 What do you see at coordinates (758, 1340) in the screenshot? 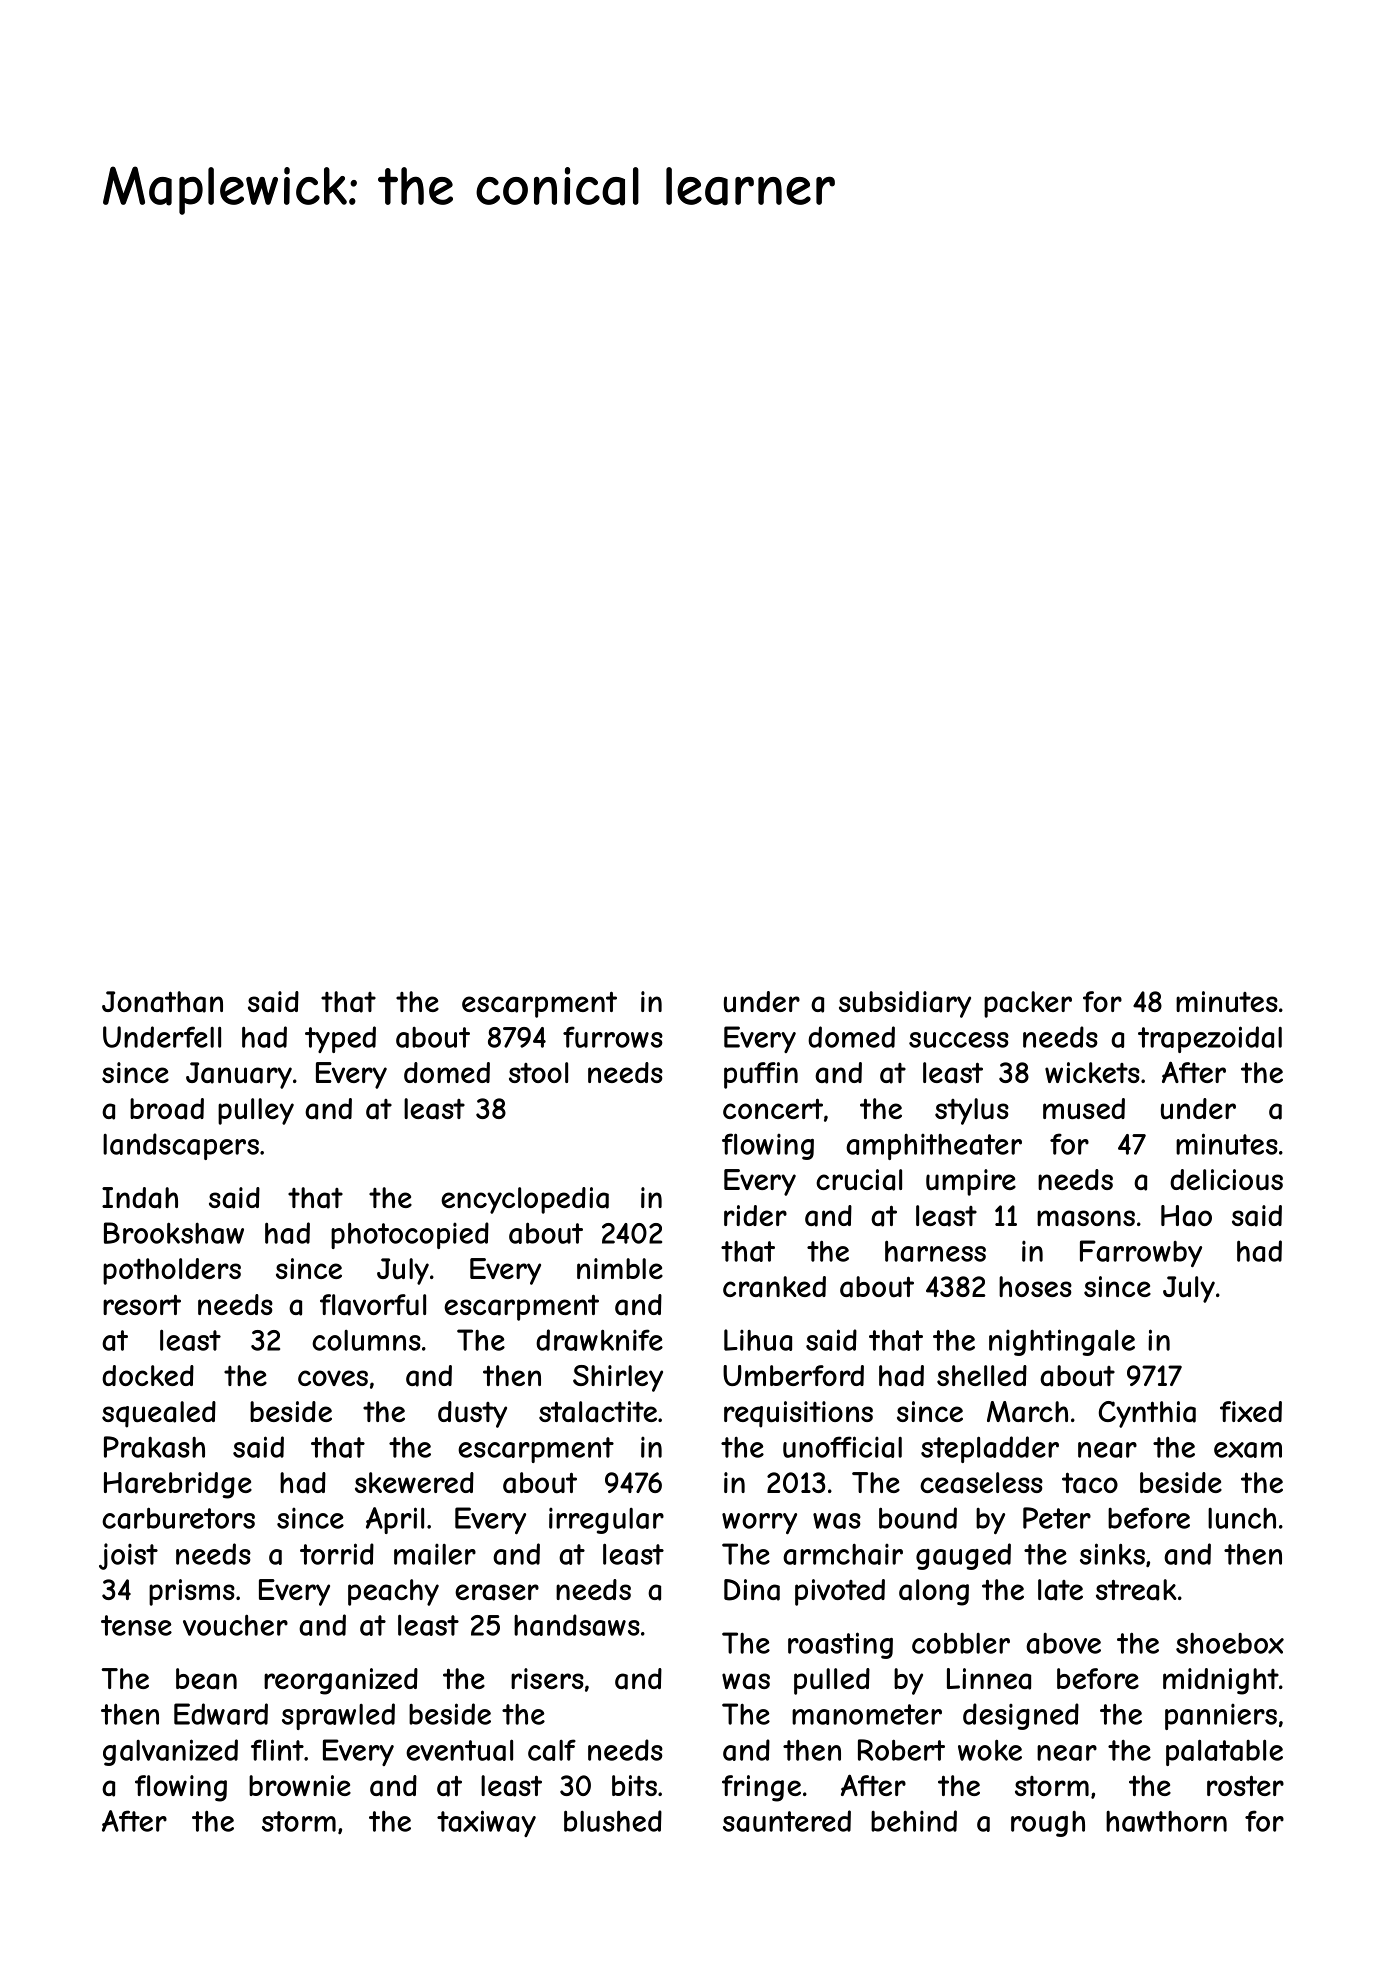
I see `Lihua` at bounding box center [758, 1340].
